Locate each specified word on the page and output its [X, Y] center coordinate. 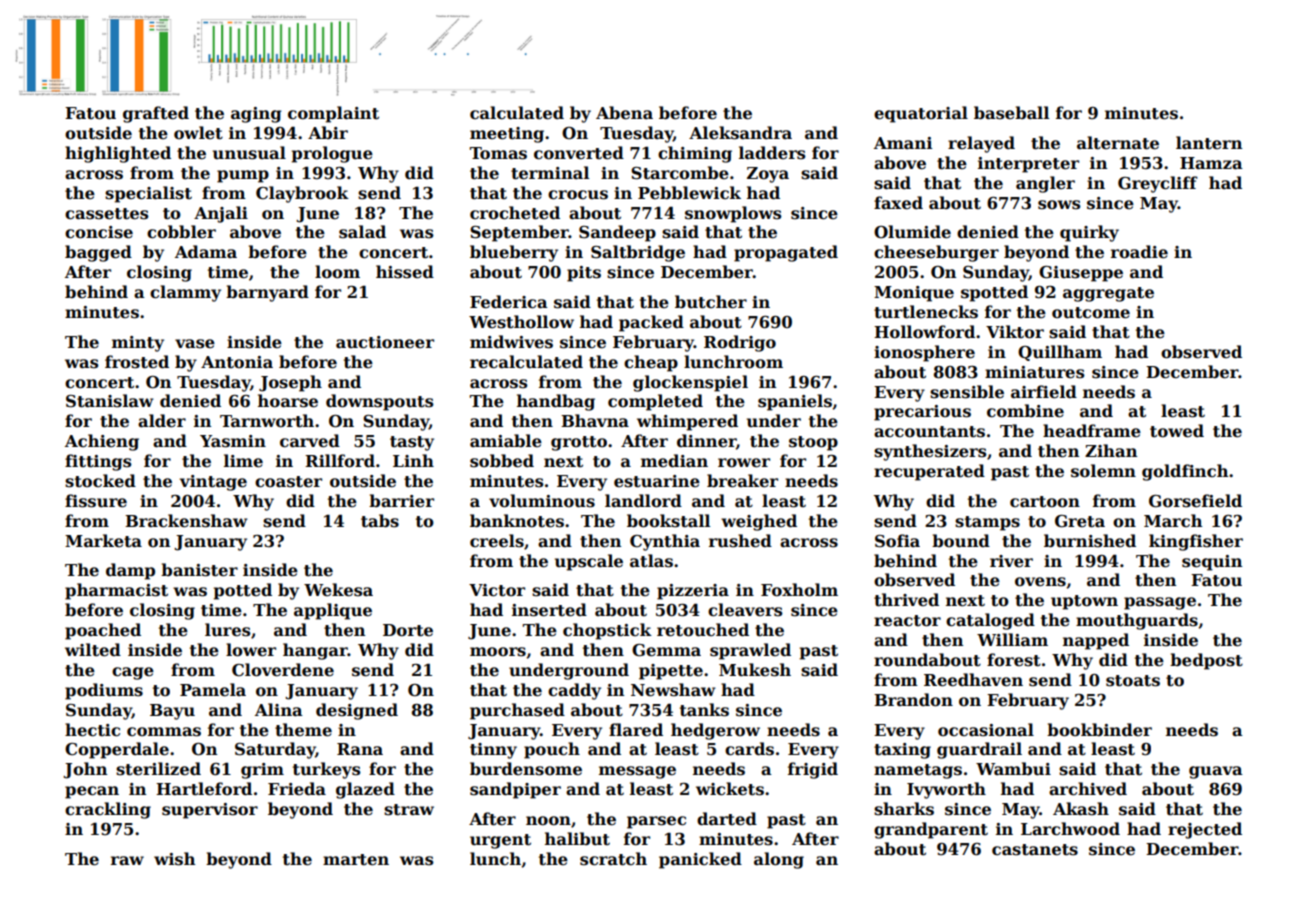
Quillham [1060, 353]
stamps [987, 523]
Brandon [913, 700]
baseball [1011, 113]
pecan [92, 792]
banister [199, 570]
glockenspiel [690, 383]
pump [243, 176]
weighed [759, 522]
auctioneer [385, 342]
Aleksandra [740, 133]
